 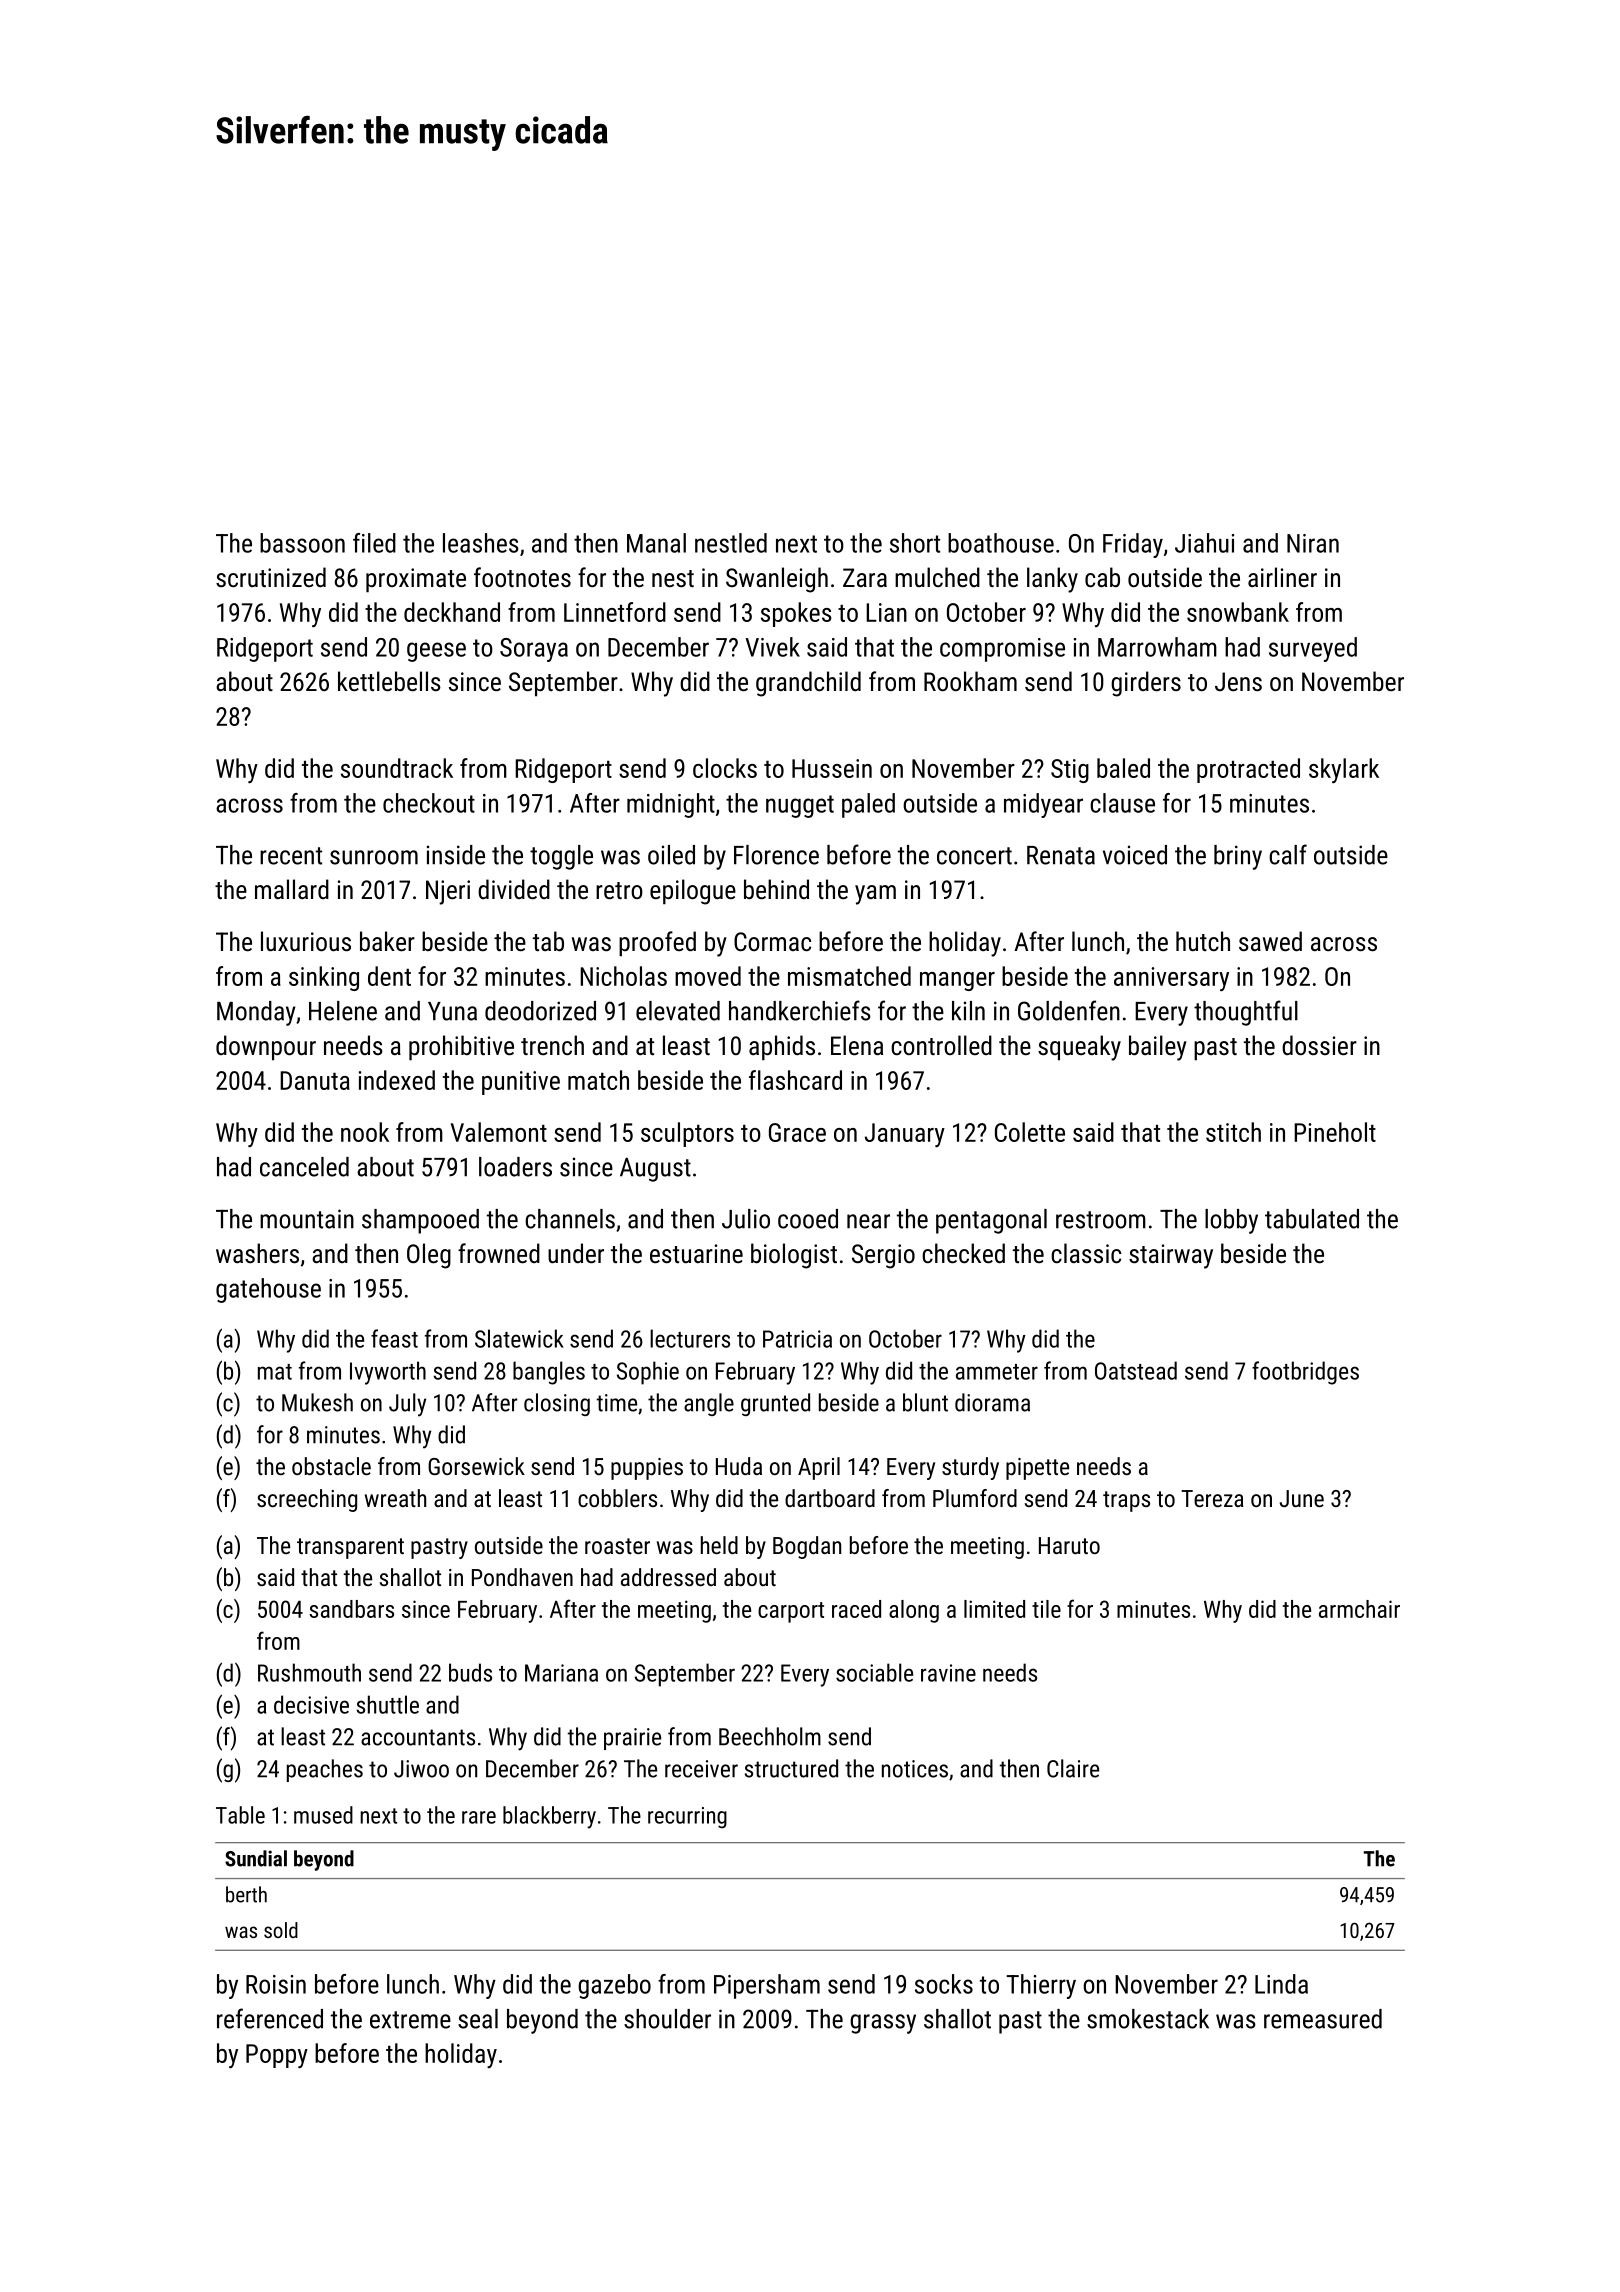 What do you see at coordinates (1046, 1609) in the screenshot?
I see `tile` at bounding box center [1046, 1609].
